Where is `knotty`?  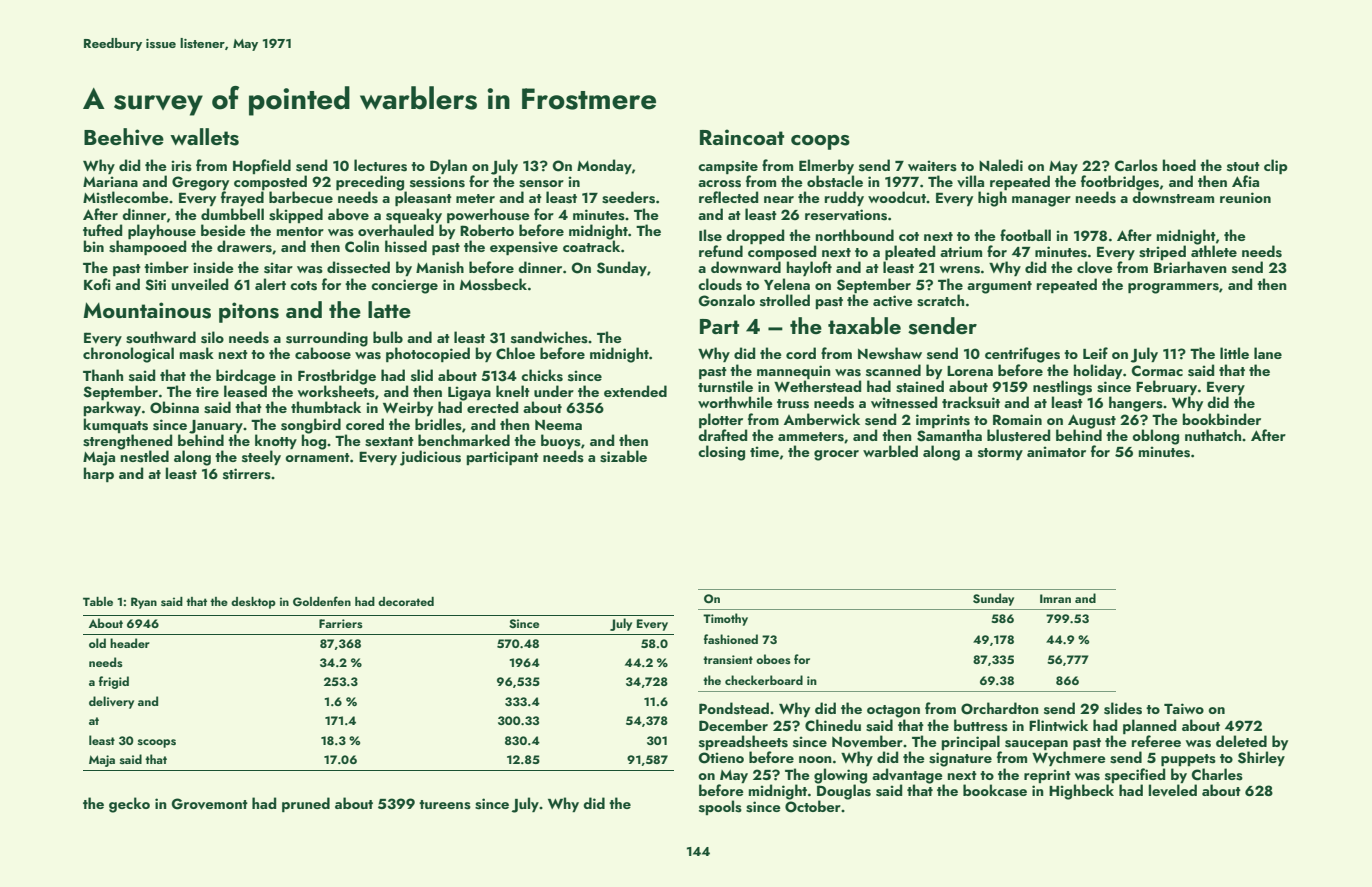
knotty is located at coordinates (276, 441).
